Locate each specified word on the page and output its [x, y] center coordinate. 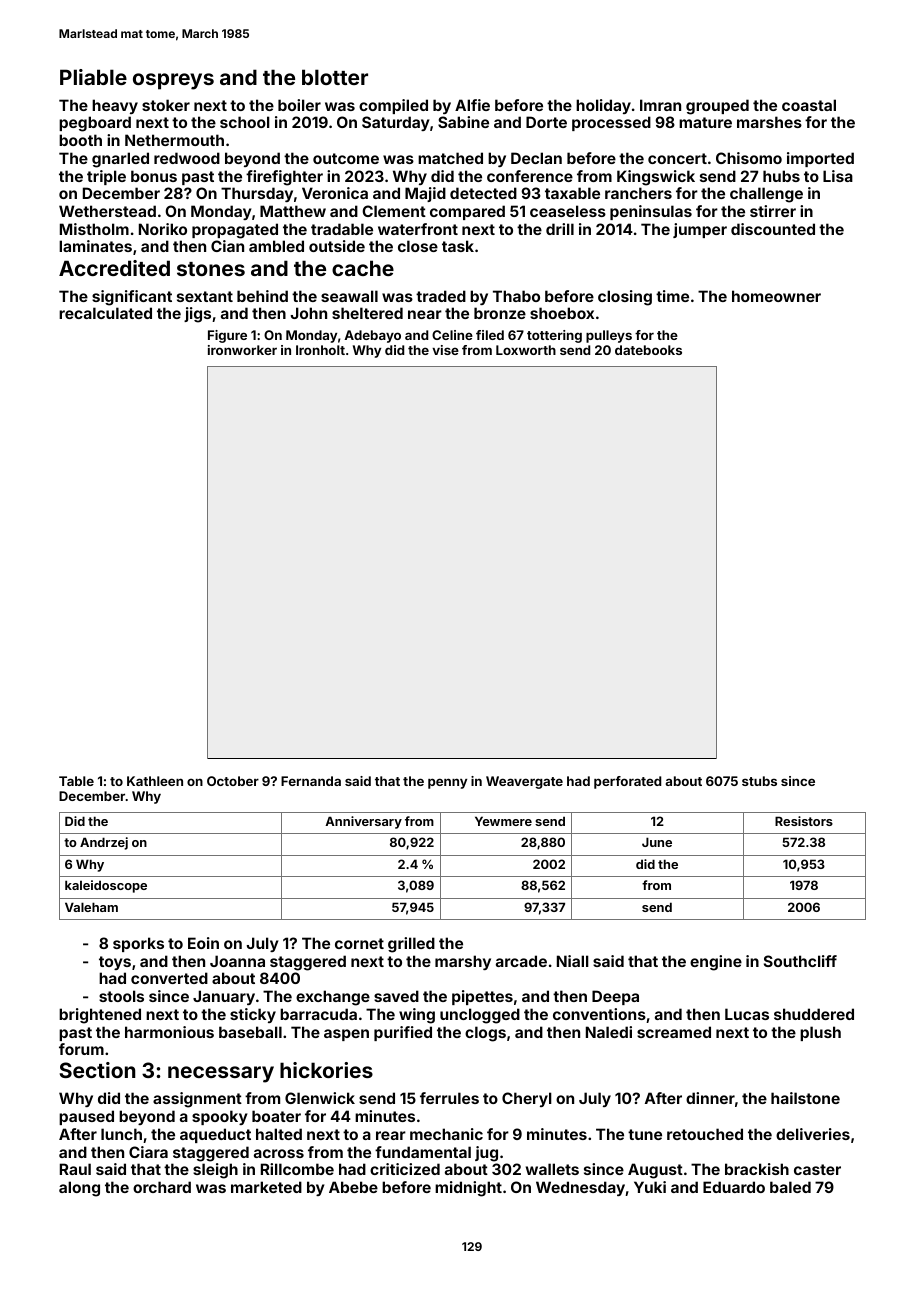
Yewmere [503, 821]
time [672, 296]
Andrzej [104, 843]
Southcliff [800, 961]
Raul [75, 1169]
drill [560, 229]
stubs [759, 781]
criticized [405, 1169]
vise [445, 350]
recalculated [105, 313]
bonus [154, 176]
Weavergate [524, 782]
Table [76, 781]
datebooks [648, 350]
